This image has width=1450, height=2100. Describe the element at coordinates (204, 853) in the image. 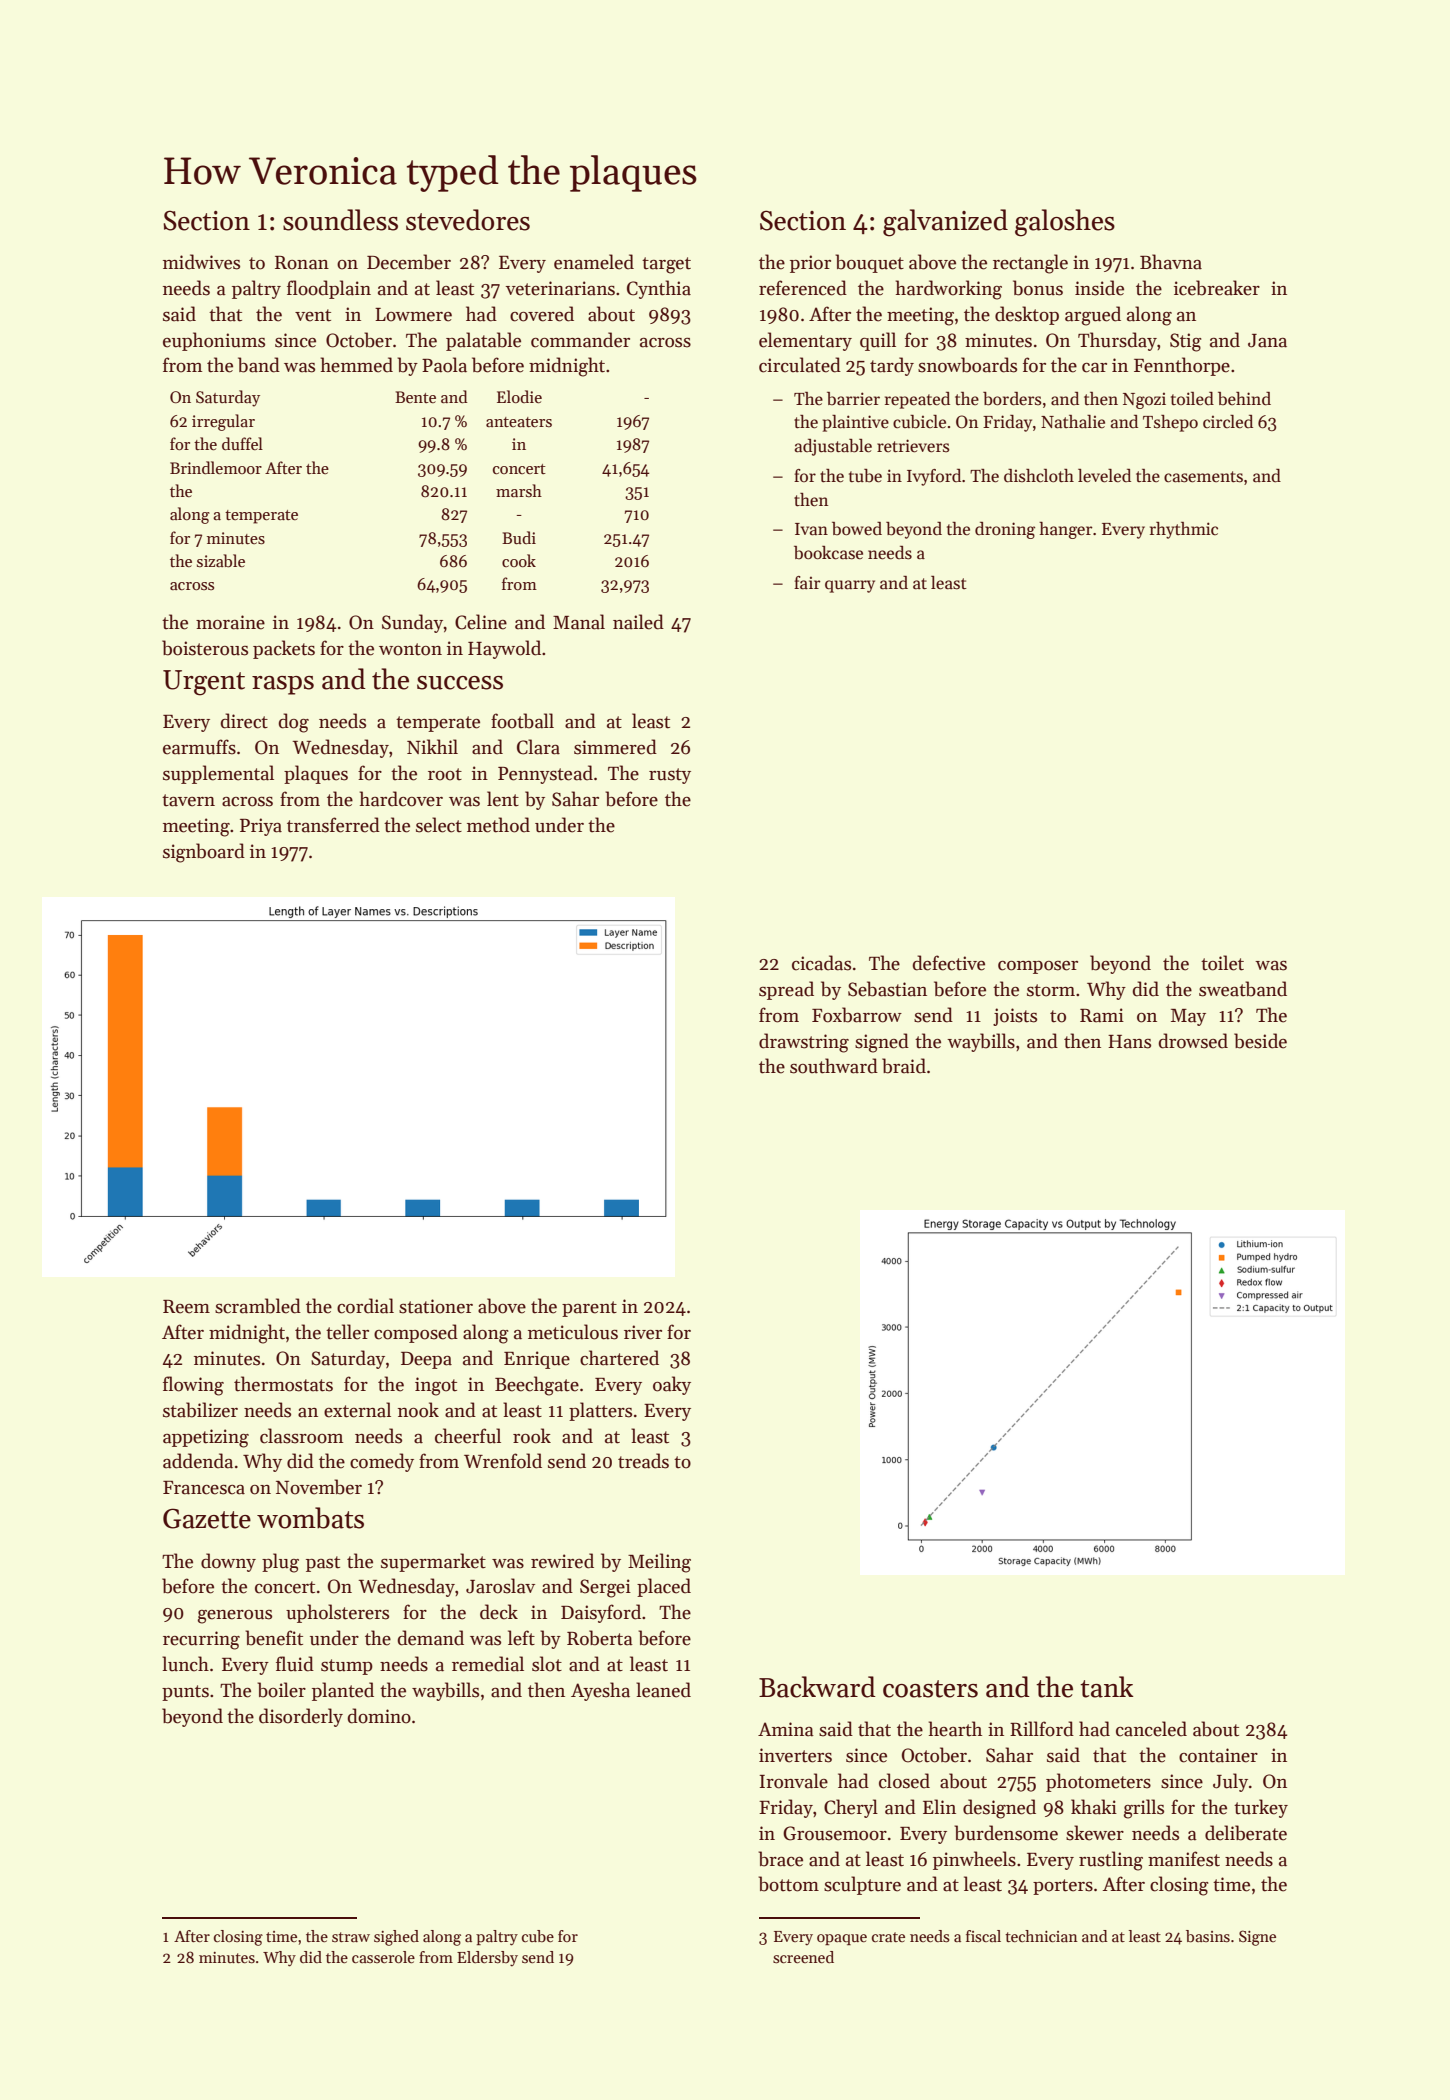

I see `signboard` at that location.
